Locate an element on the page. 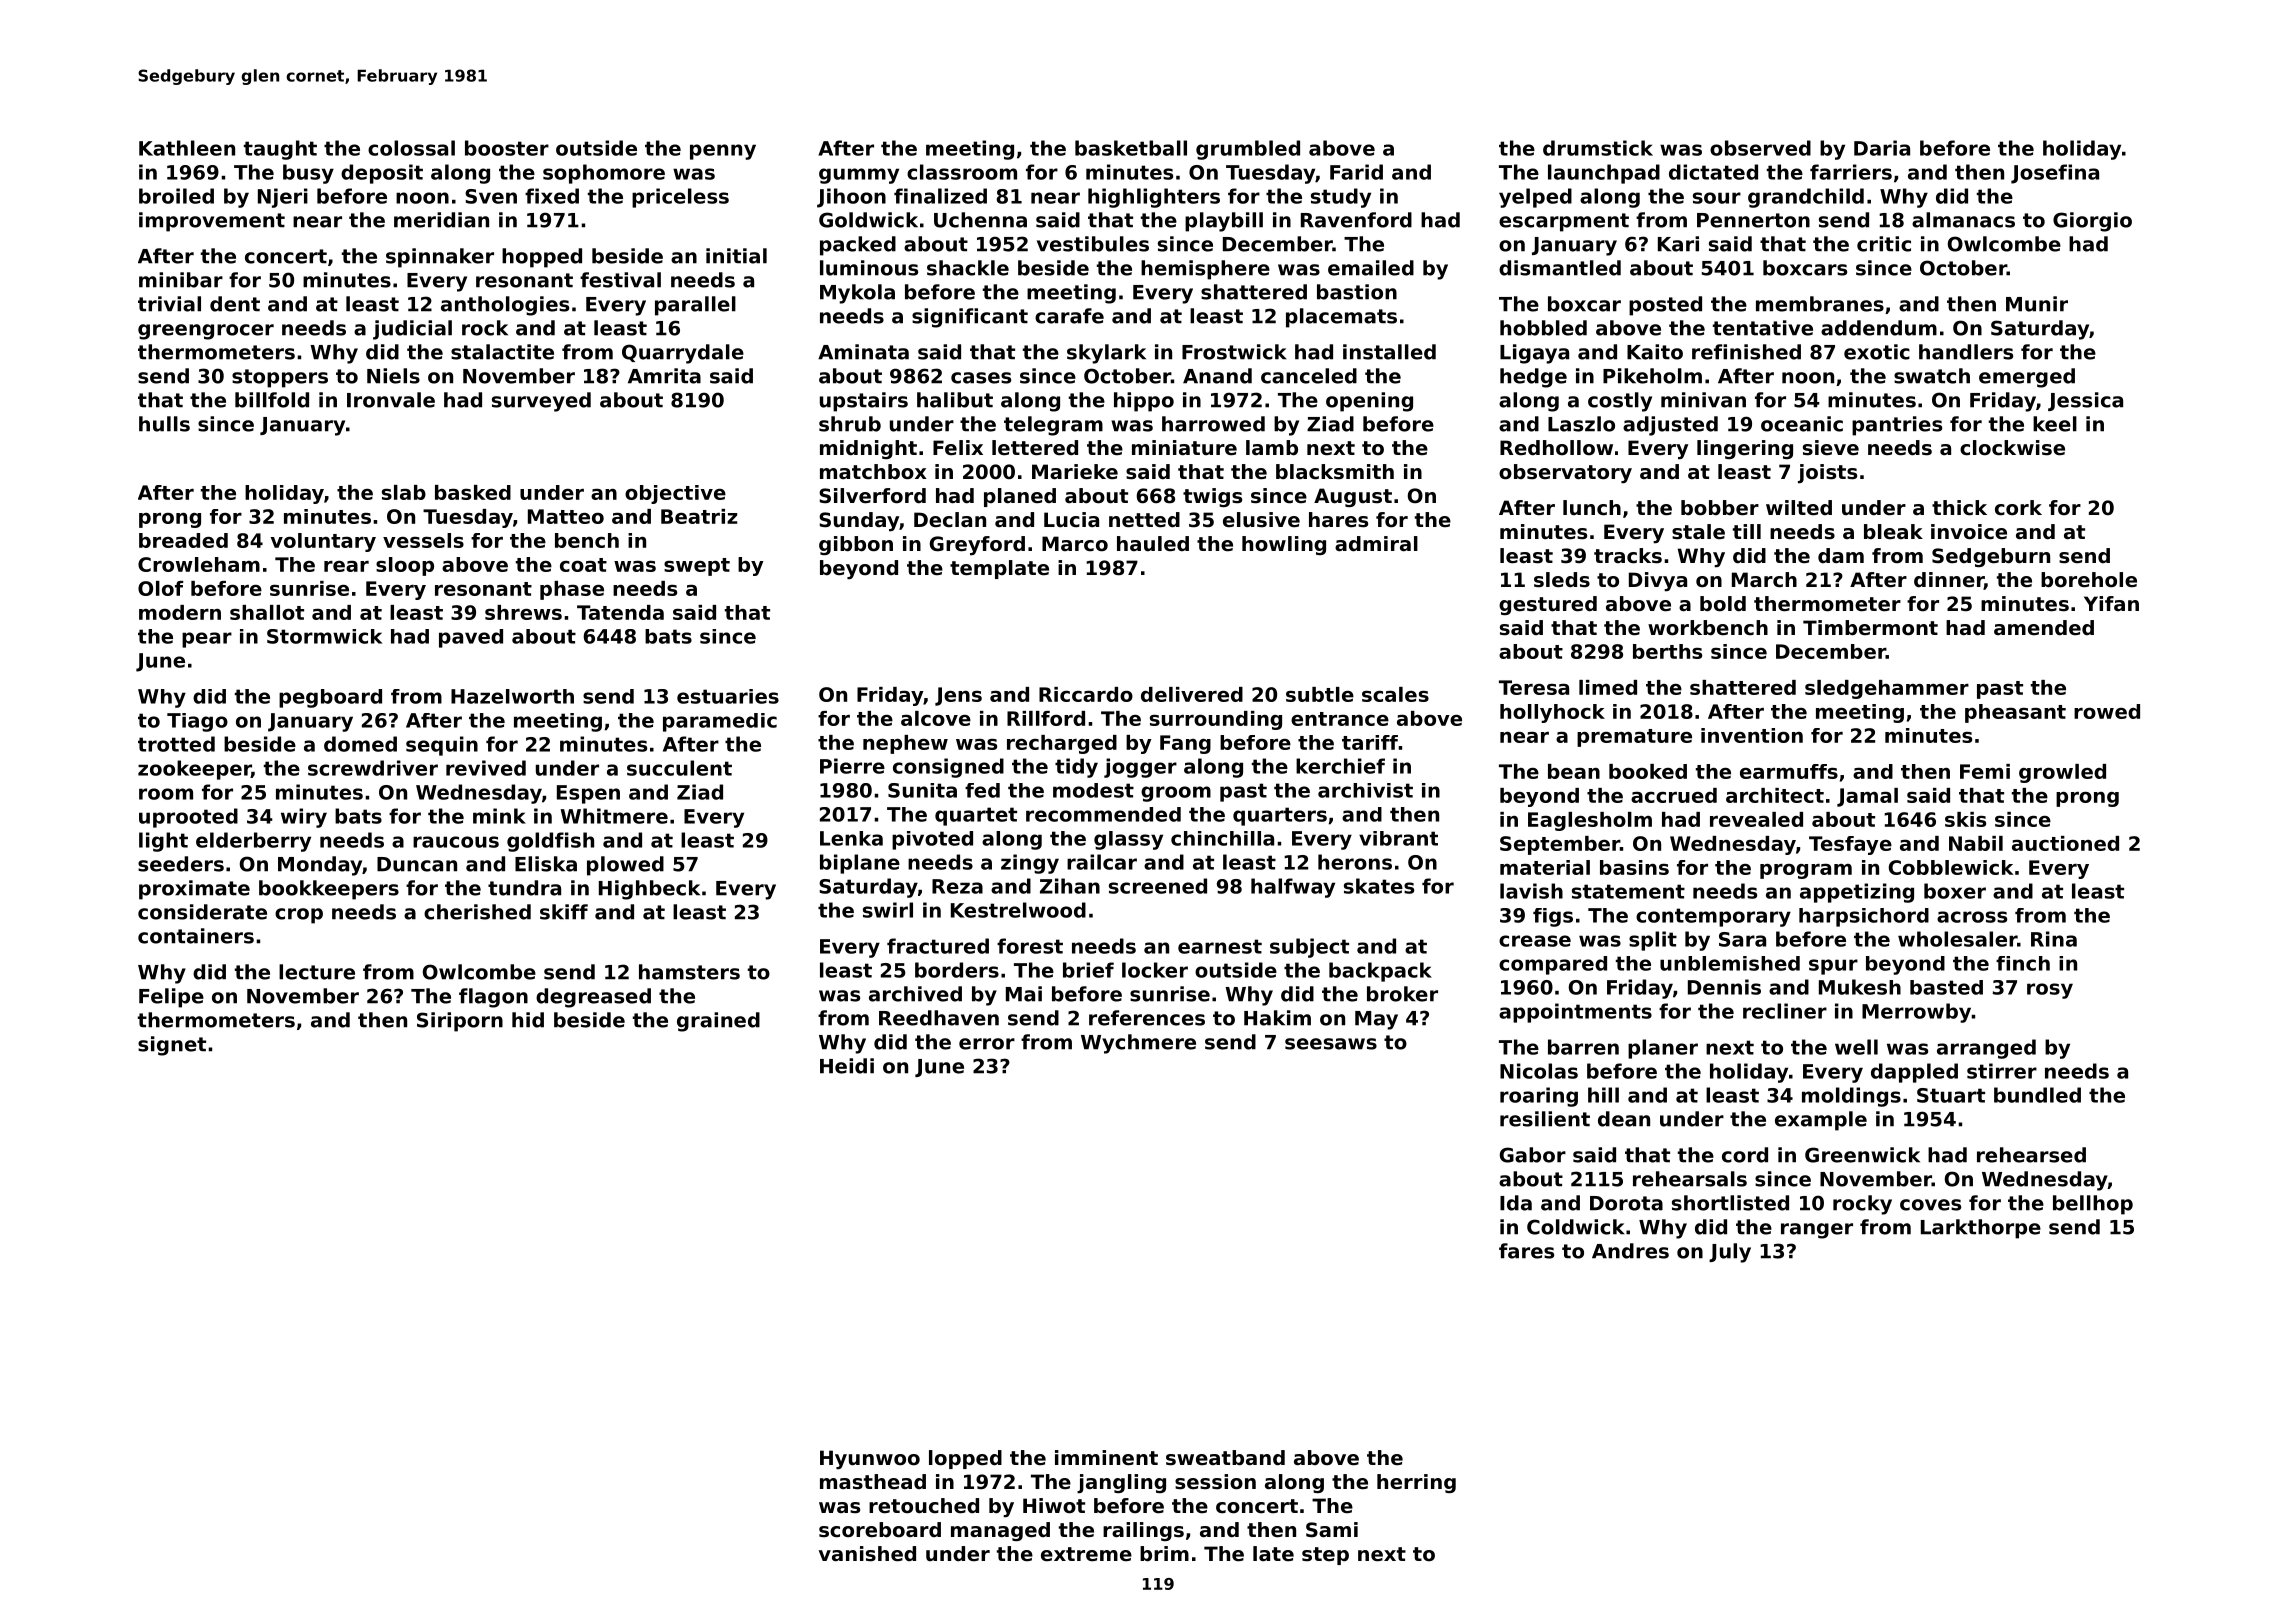 The height and width of the page is (1614, 2282). Kari is located at coordinates (1678, 244).
